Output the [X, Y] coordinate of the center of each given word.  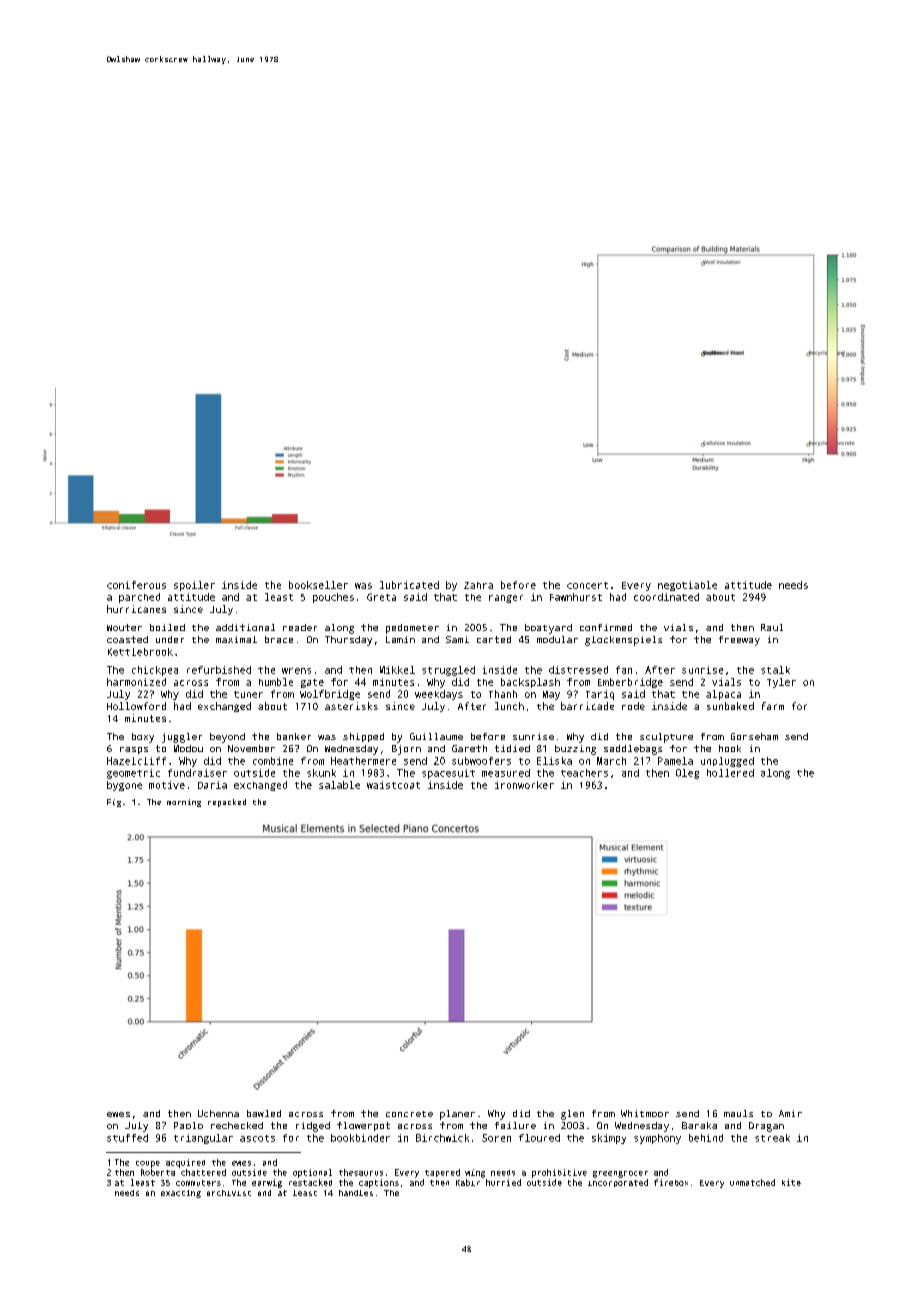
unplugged [727, 762]
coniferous [136, 585]
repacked [227, 803]
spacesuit [448, 774]
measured [506, 773]
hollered [730, 773]
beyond [227, 738]
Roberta [158, 1172]
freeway [739, 641]
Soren [496, 1138]
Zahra [478, 585]
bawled [264, 1113]
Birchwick [442, 1138]
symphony [657, 1139]
